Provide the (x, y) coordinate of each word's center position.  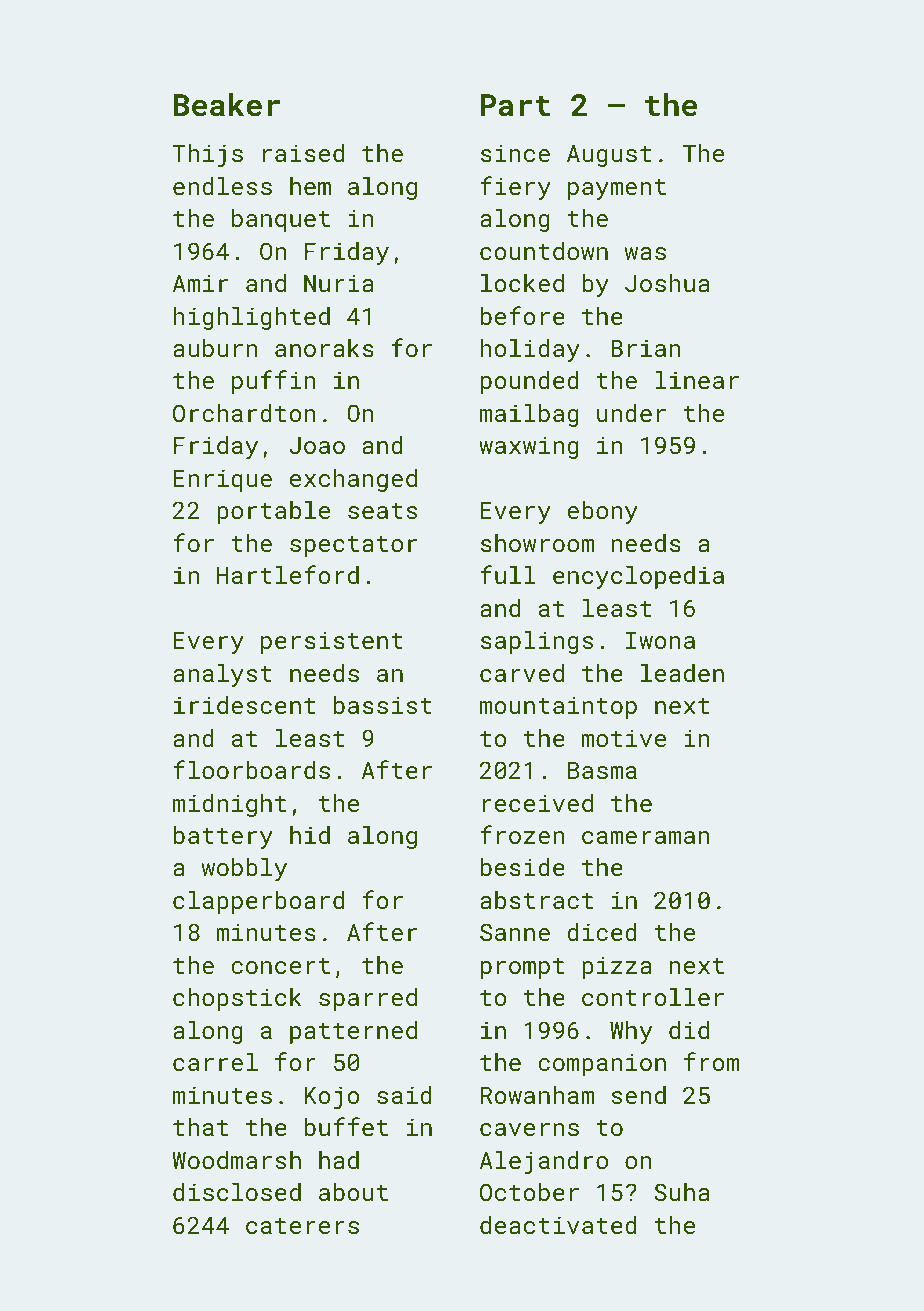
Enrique (223, 480)
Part (515, 105)
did (689, 1030)
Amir (200, 283)
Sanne (515, 932)
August (609, 156)
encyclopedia (638, 577)
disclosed (237, 1192)
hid (310, 835)
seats (382, 511)
